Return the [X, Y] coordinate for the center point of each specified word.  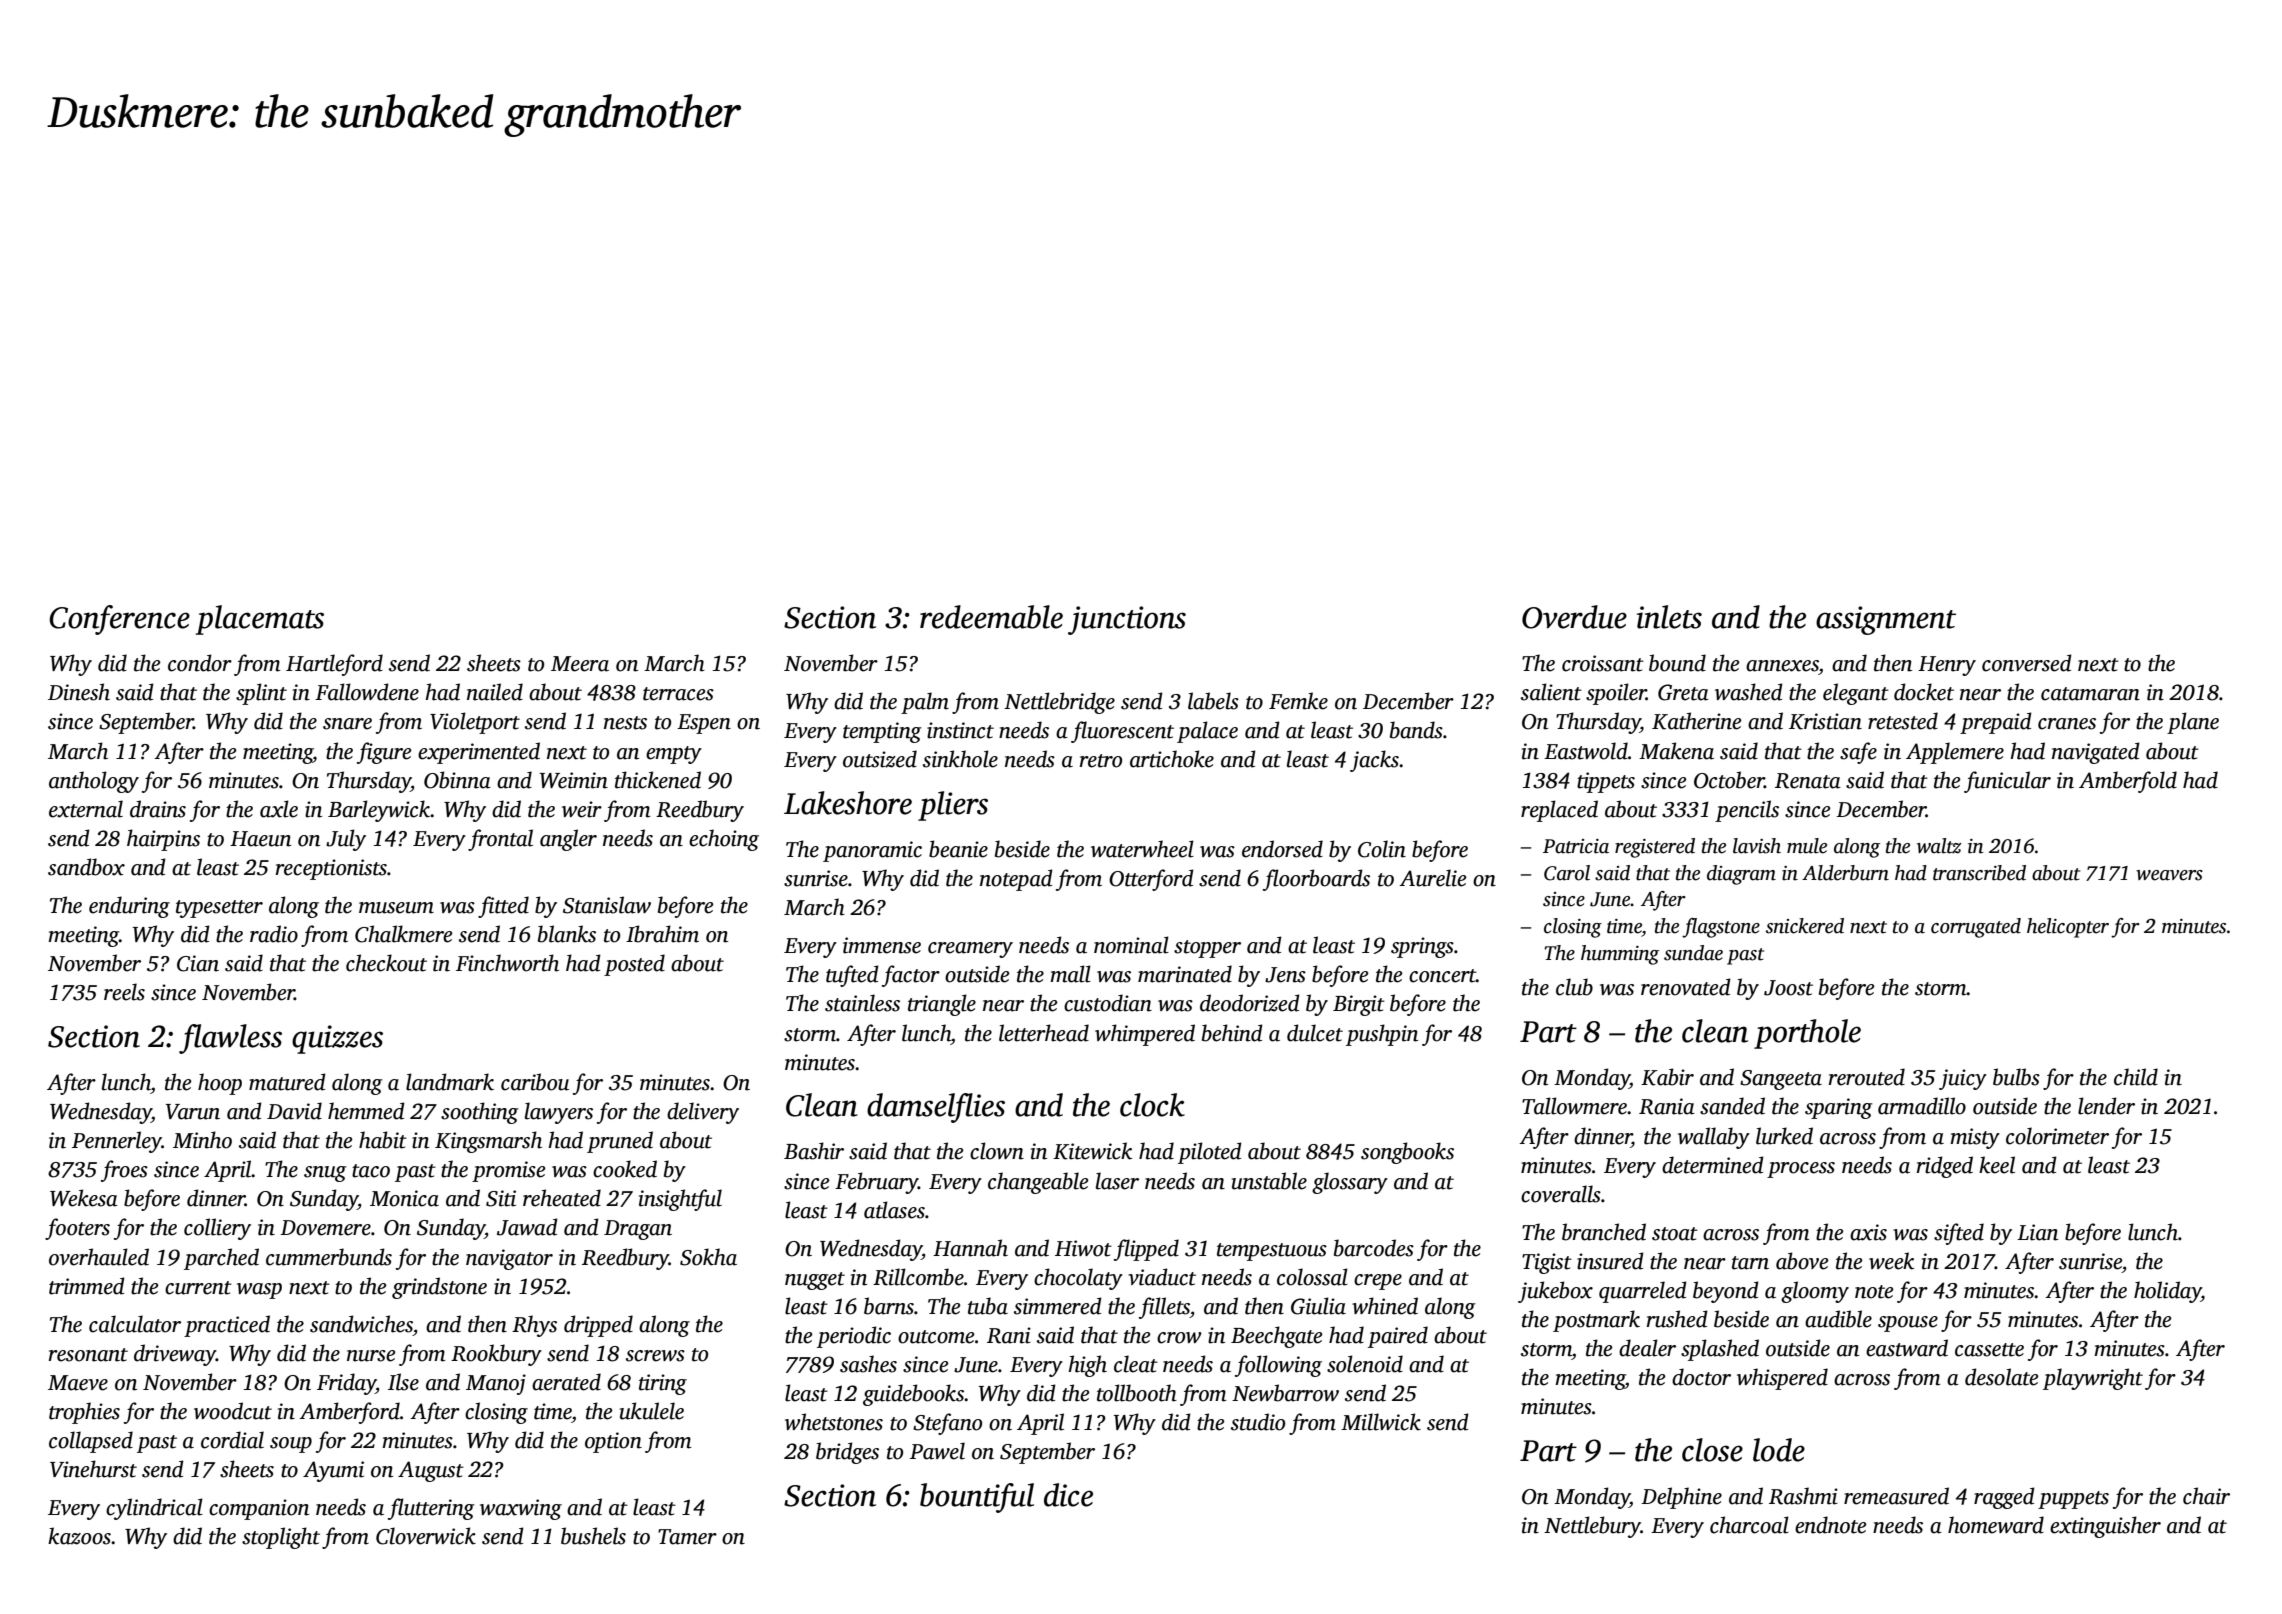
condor [200, 663]
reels [124, 992]
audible [1838, 1319]
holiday [2167, 1292]
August [431, 1471]
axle [279, 809]
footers [77, 1229]
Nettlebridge [1059, 703]
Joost [1788, 988]
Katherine [1696, 721]
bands [1416, 730]
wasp [259, 1291]
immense [882, 945]
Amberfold [2128, 782]
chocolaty [1078, 1279]
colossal [1312, 1277]
